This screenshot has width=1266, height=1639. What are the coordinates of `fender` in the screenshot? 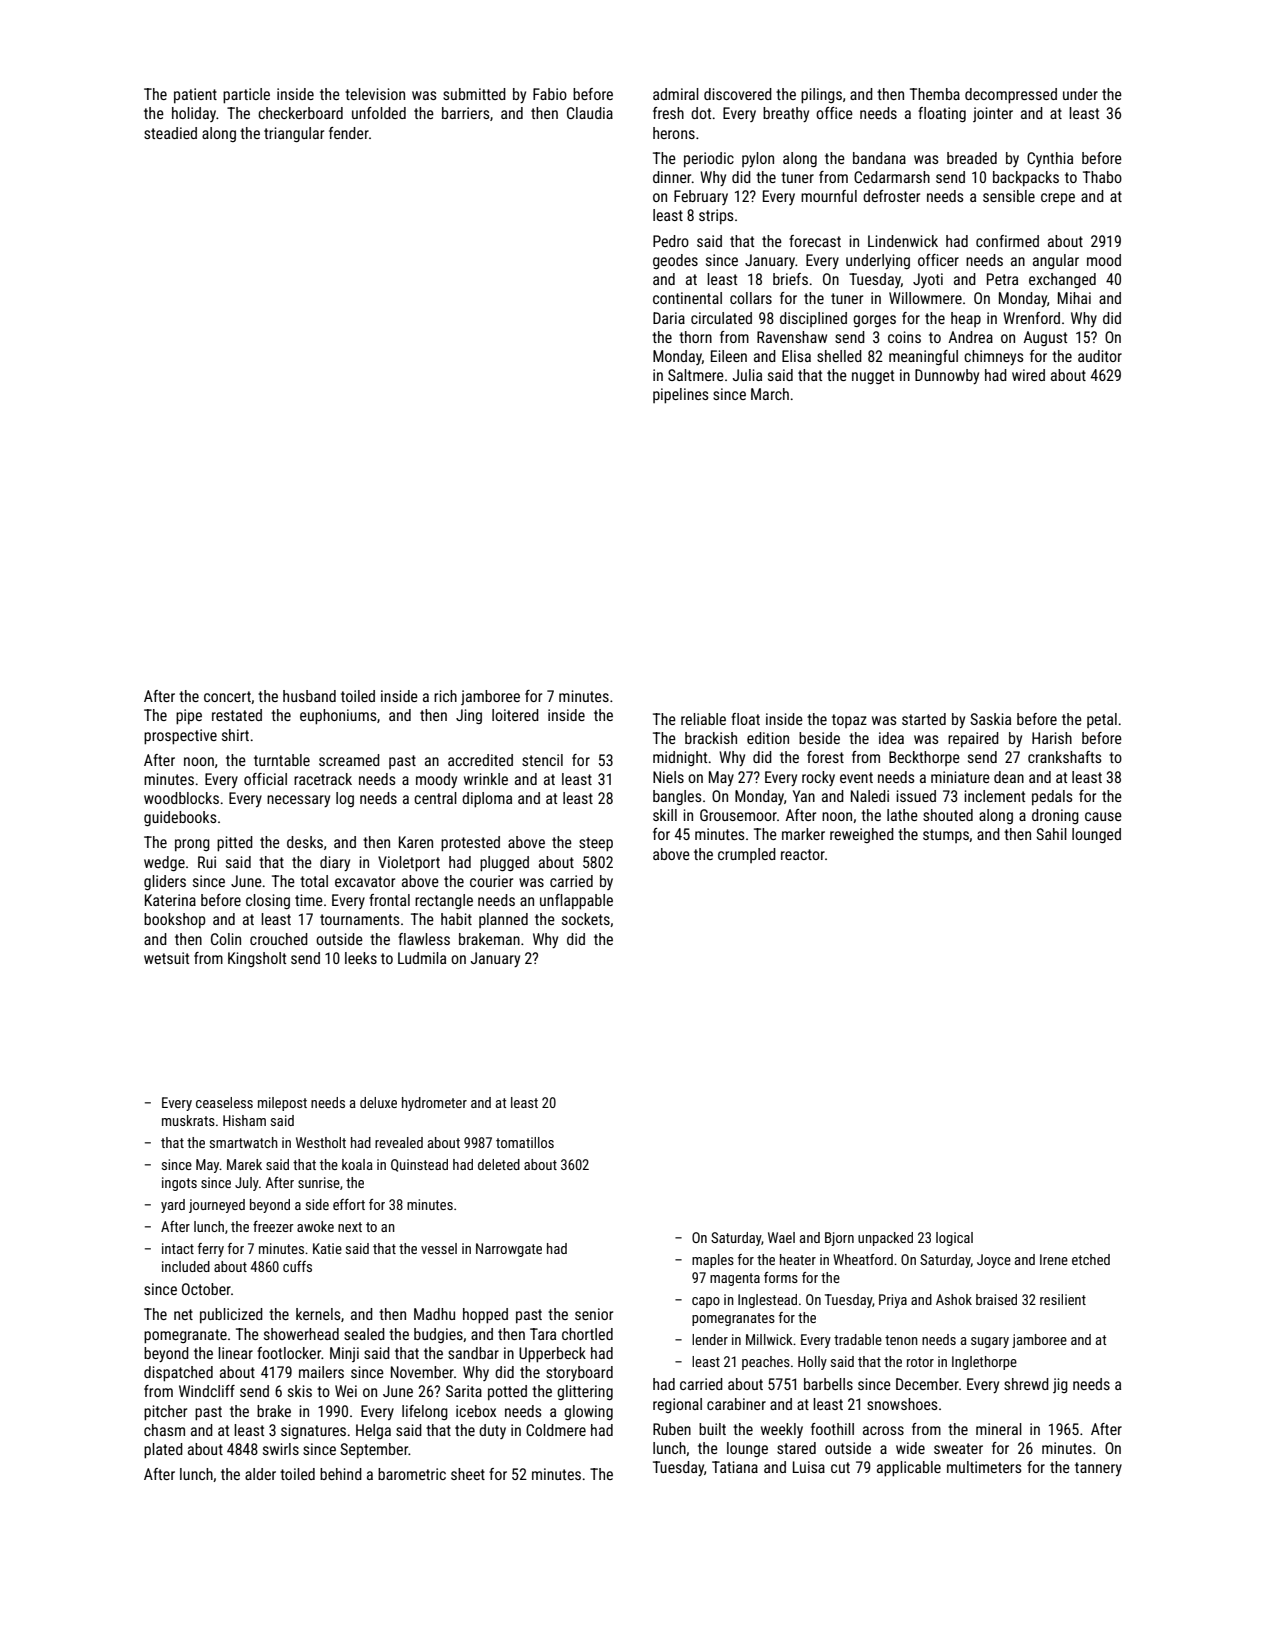 It's located at (349, 133).
